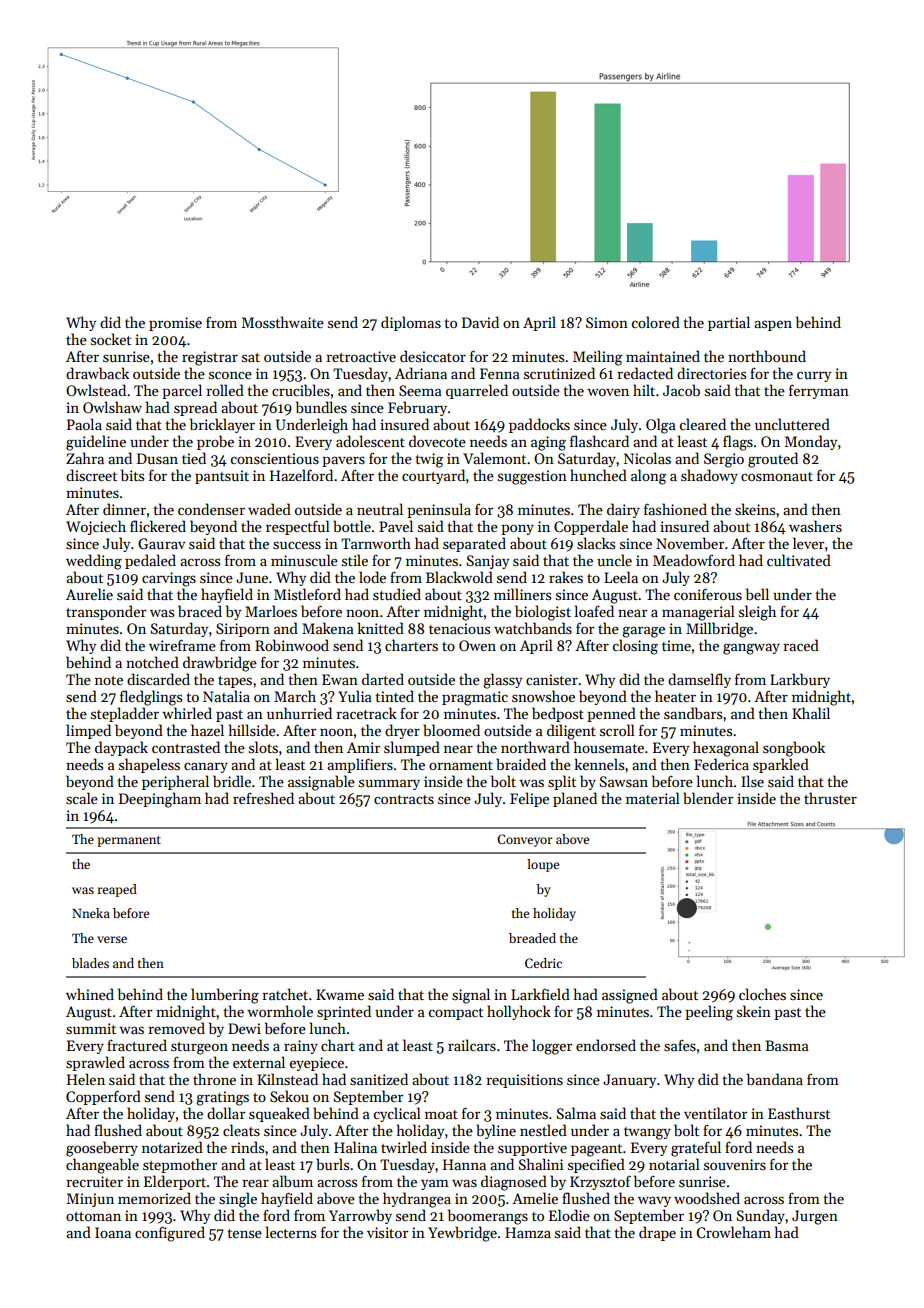  I want to click on diplomas, so click(411, 323).
